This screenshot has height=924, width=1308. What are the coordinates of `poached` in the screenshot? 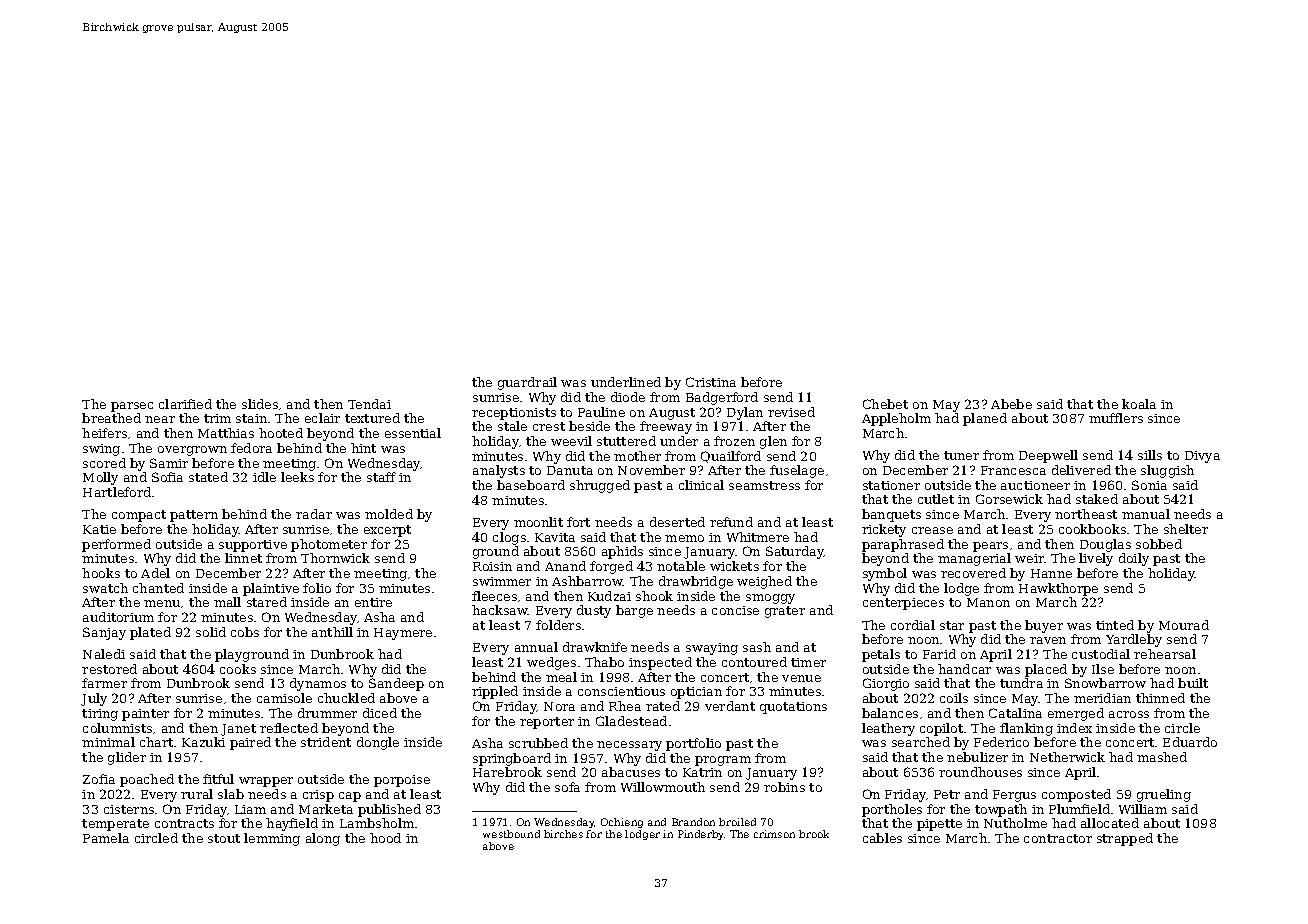 It's located at (147, 780).
